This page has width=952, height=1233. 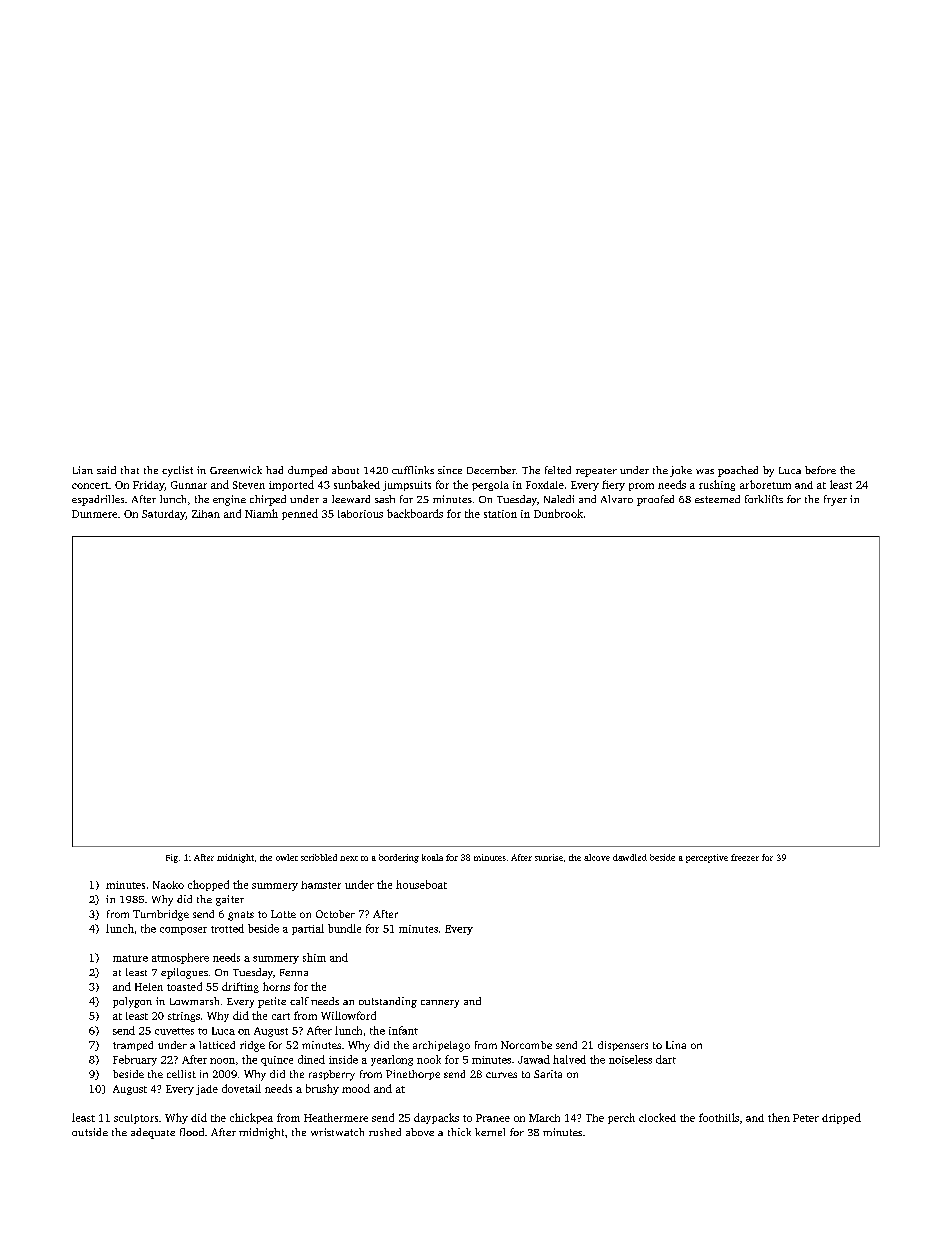 What do you see at coordinates (835, 500) in the page?
I see `fryer` at bounding box center [835, 500].
